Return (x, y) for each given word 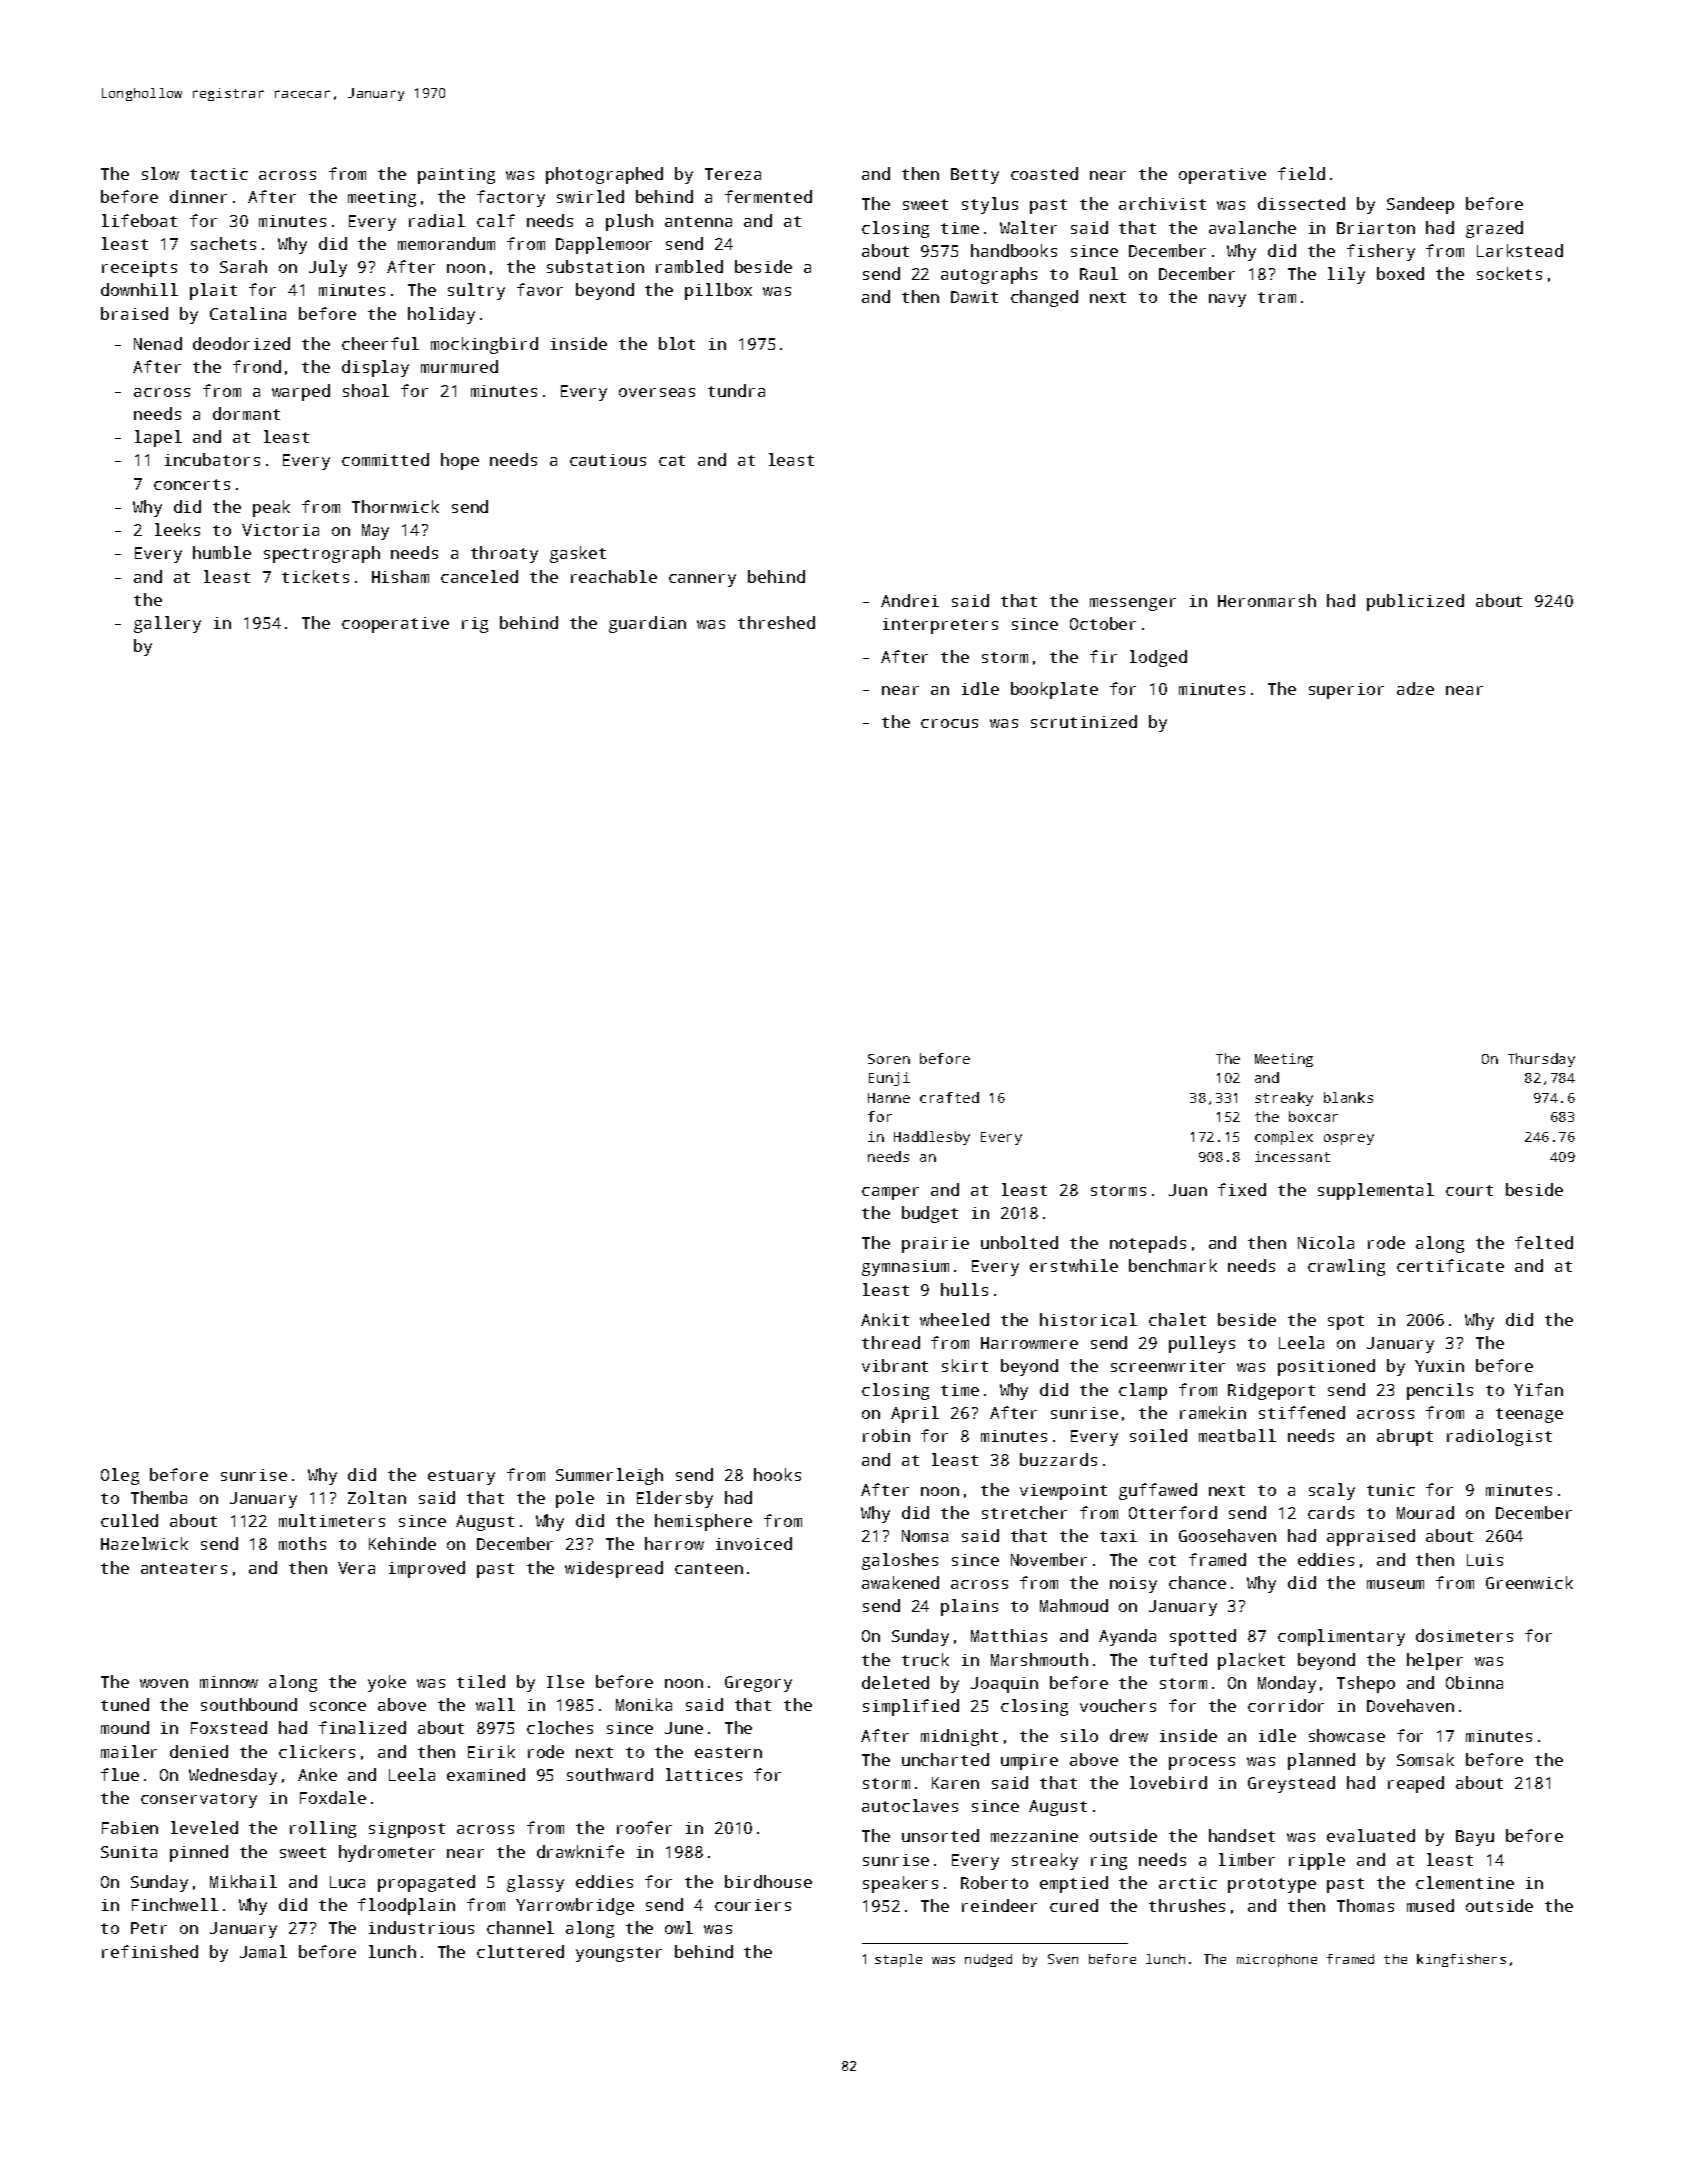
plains (969, 1607)
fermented (768, 196)
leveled (204, 1827)
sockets (1509, 273)
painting (456, 176)
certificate (1450, 1265)
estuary (461, 1477)
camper (890, 1193)
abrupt (1405, 1437)
